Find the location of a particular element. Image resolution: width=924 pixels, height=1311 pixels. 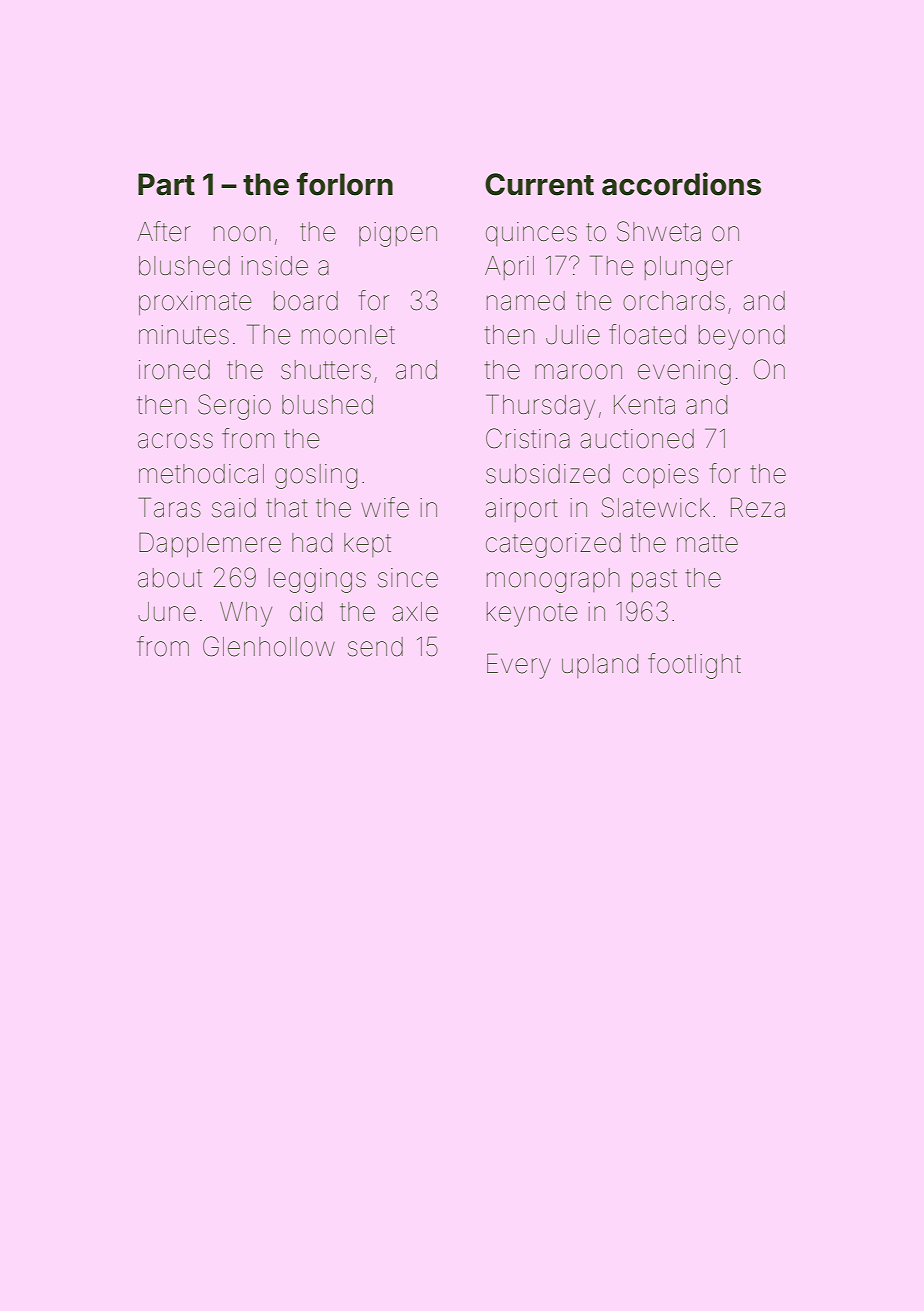

since is located at coordinates (408, 578).
